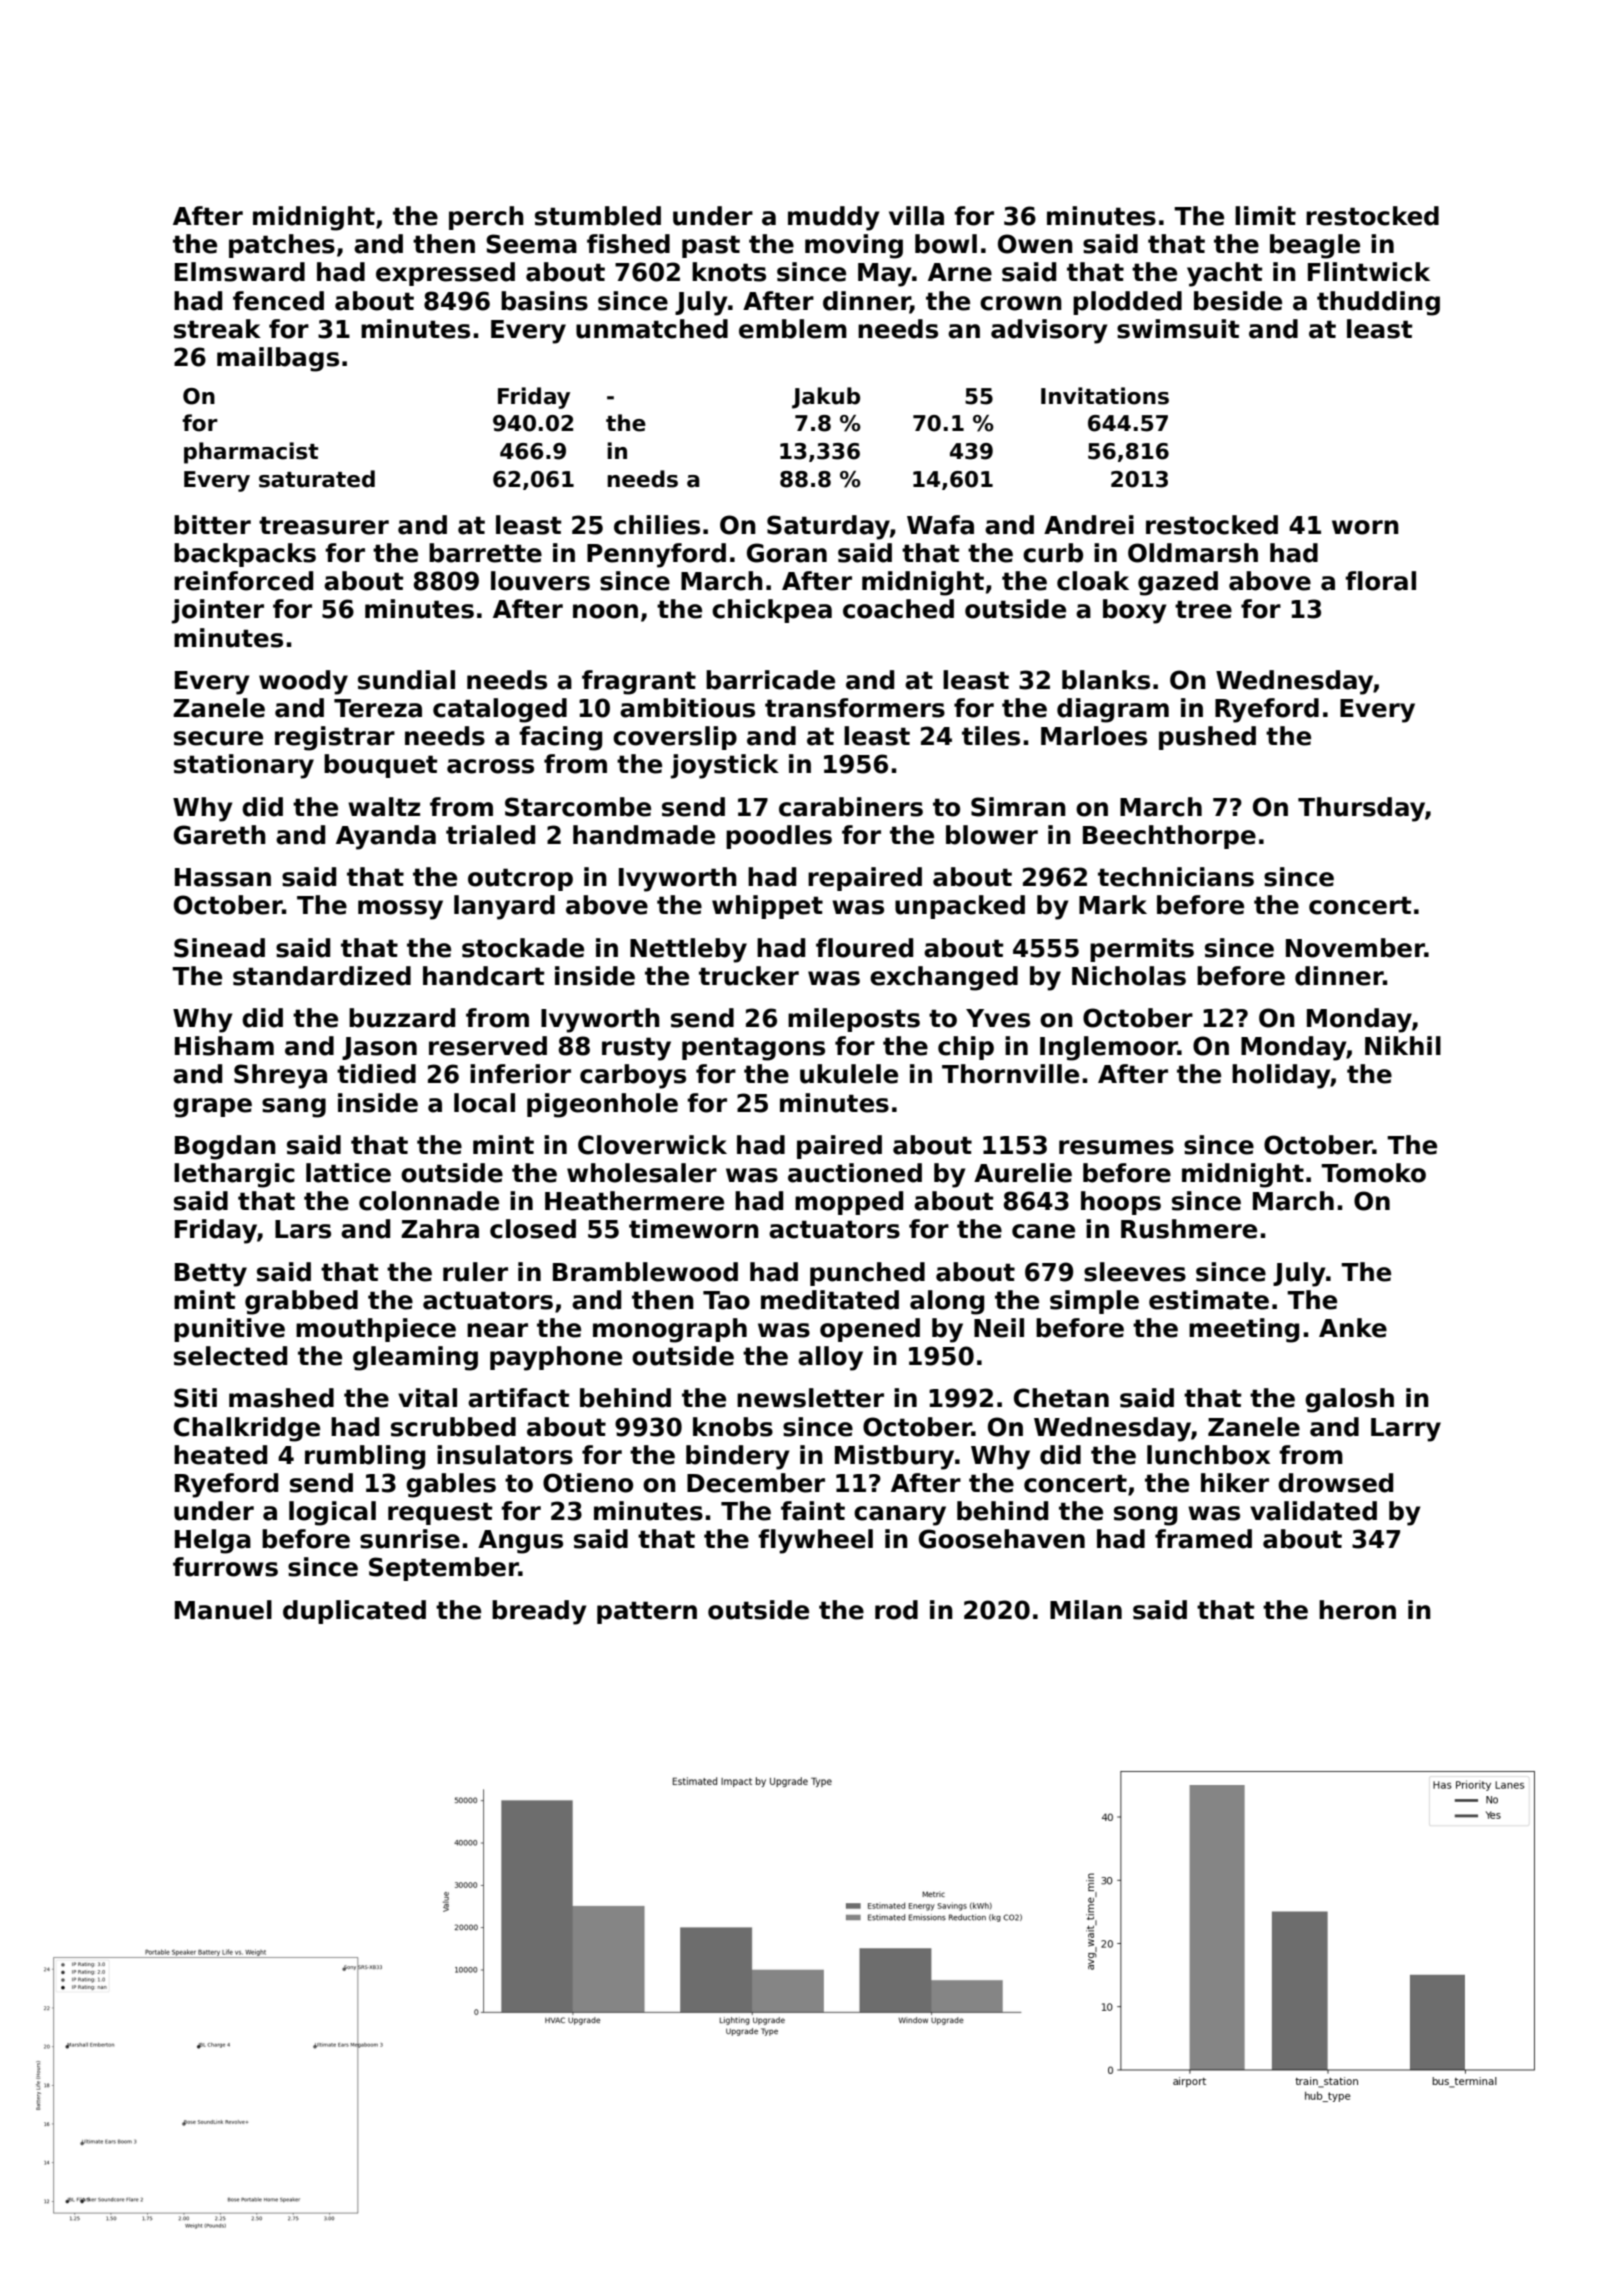 This screenshot has height=2292, width=1620. Describe the element at coordinates (1265, 215) in the screenshot. I see `limit` at that location.
